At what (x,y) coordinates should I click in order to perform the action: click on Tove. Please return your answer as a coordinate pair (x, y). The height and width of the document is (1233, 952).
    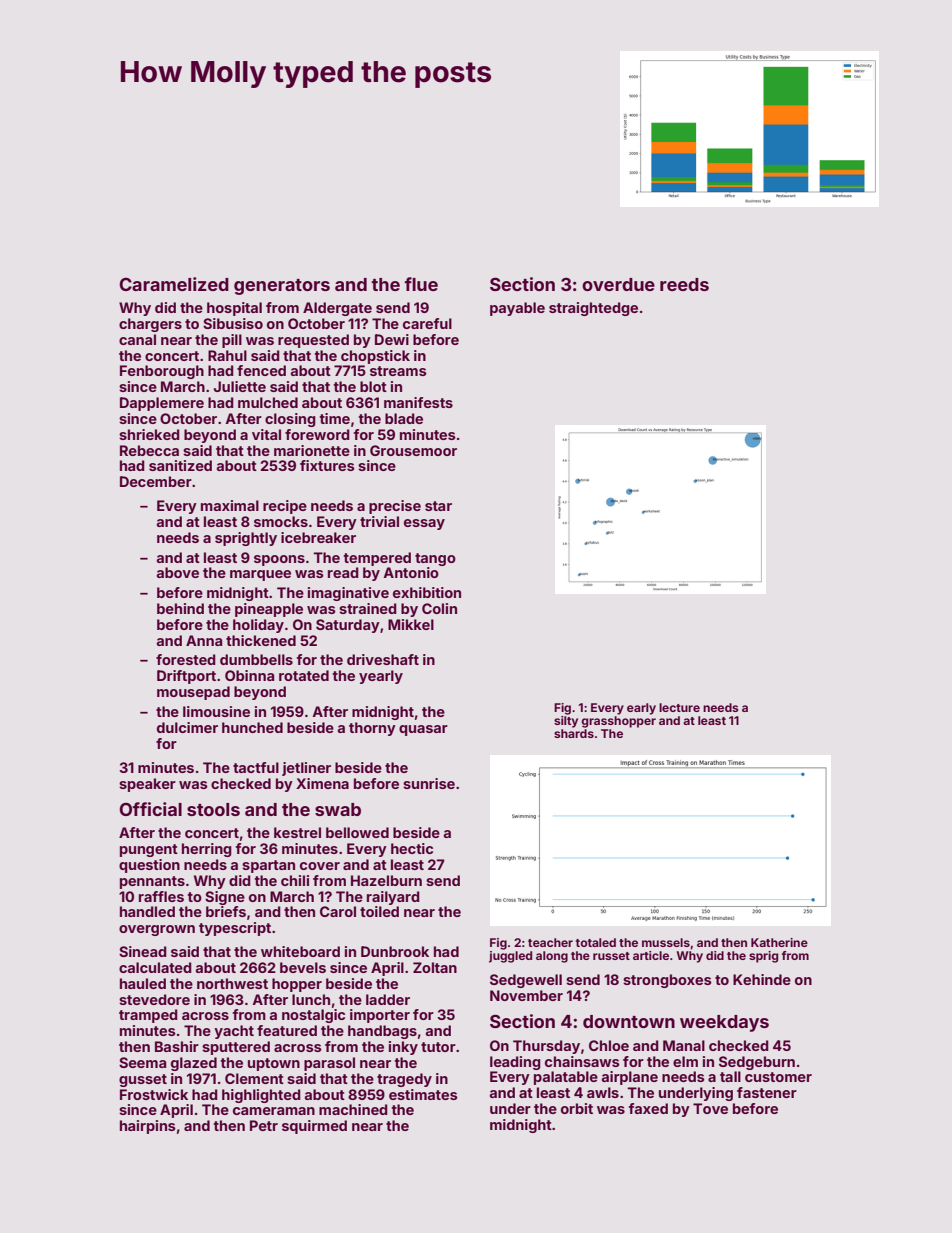
    Looking at the image, I should click on (710, 1108).
